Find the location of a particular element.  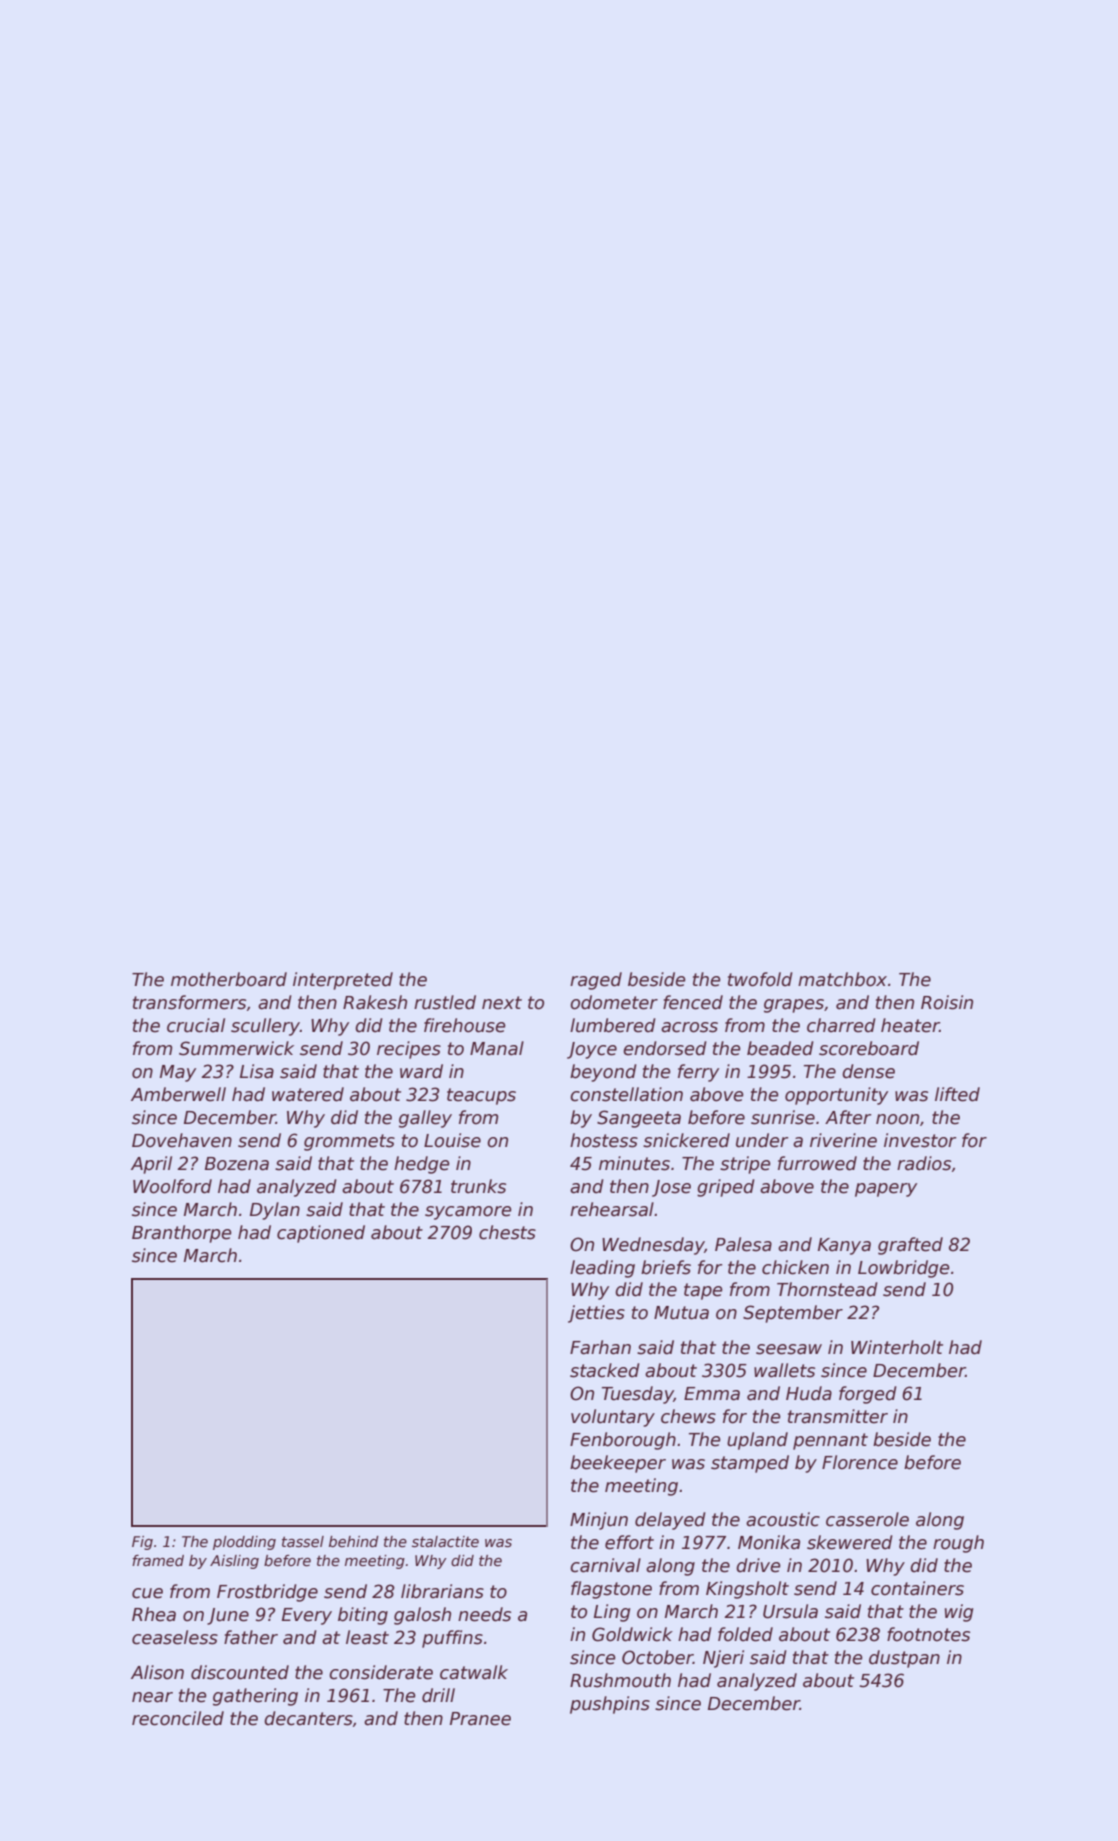

Summerwick is located at coordinates (236, 1048).
